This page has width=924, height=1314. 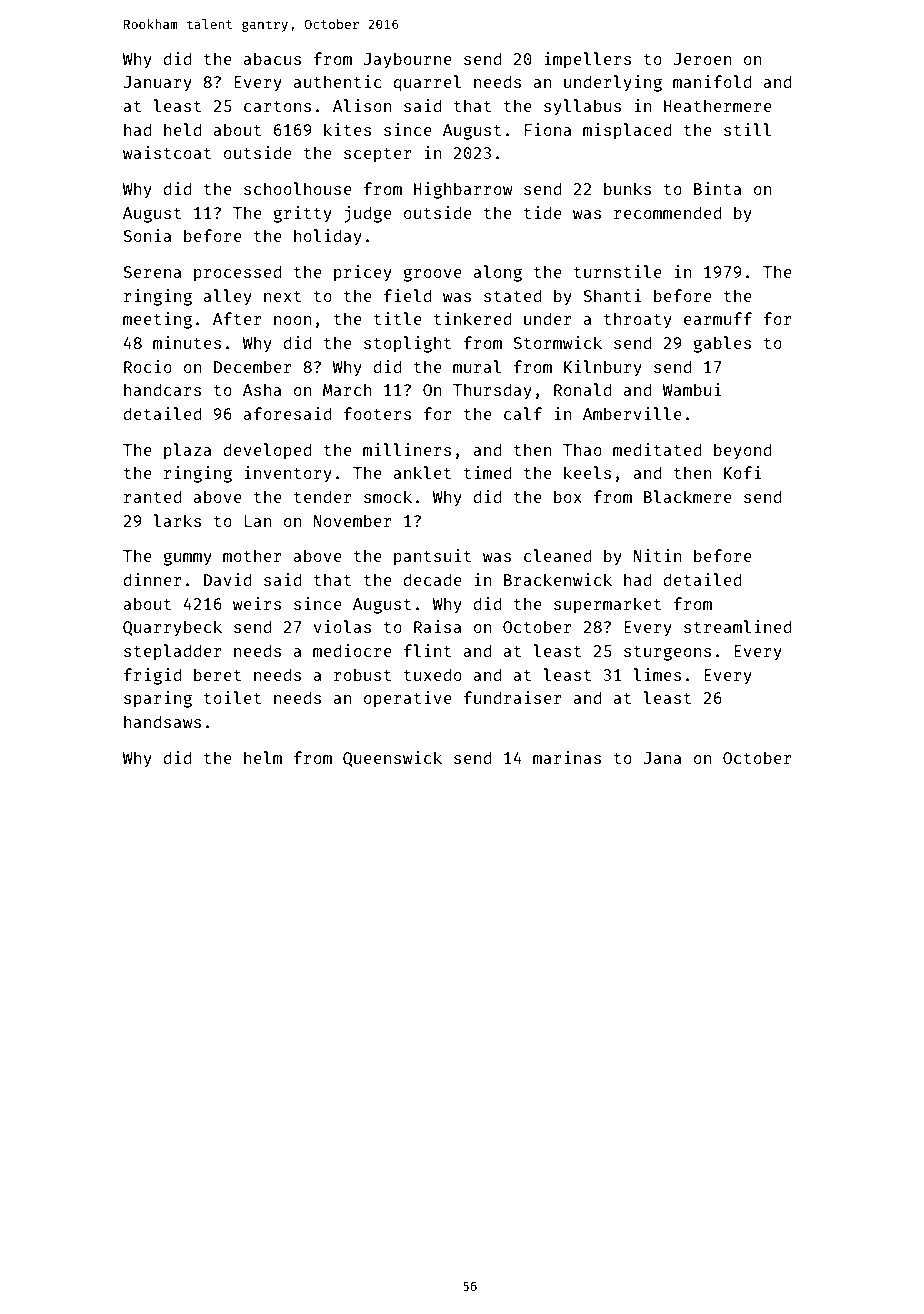 What do you see at coordinates (152, 496) in the page?
I see `ranted` at bounding box center [152, 496].
